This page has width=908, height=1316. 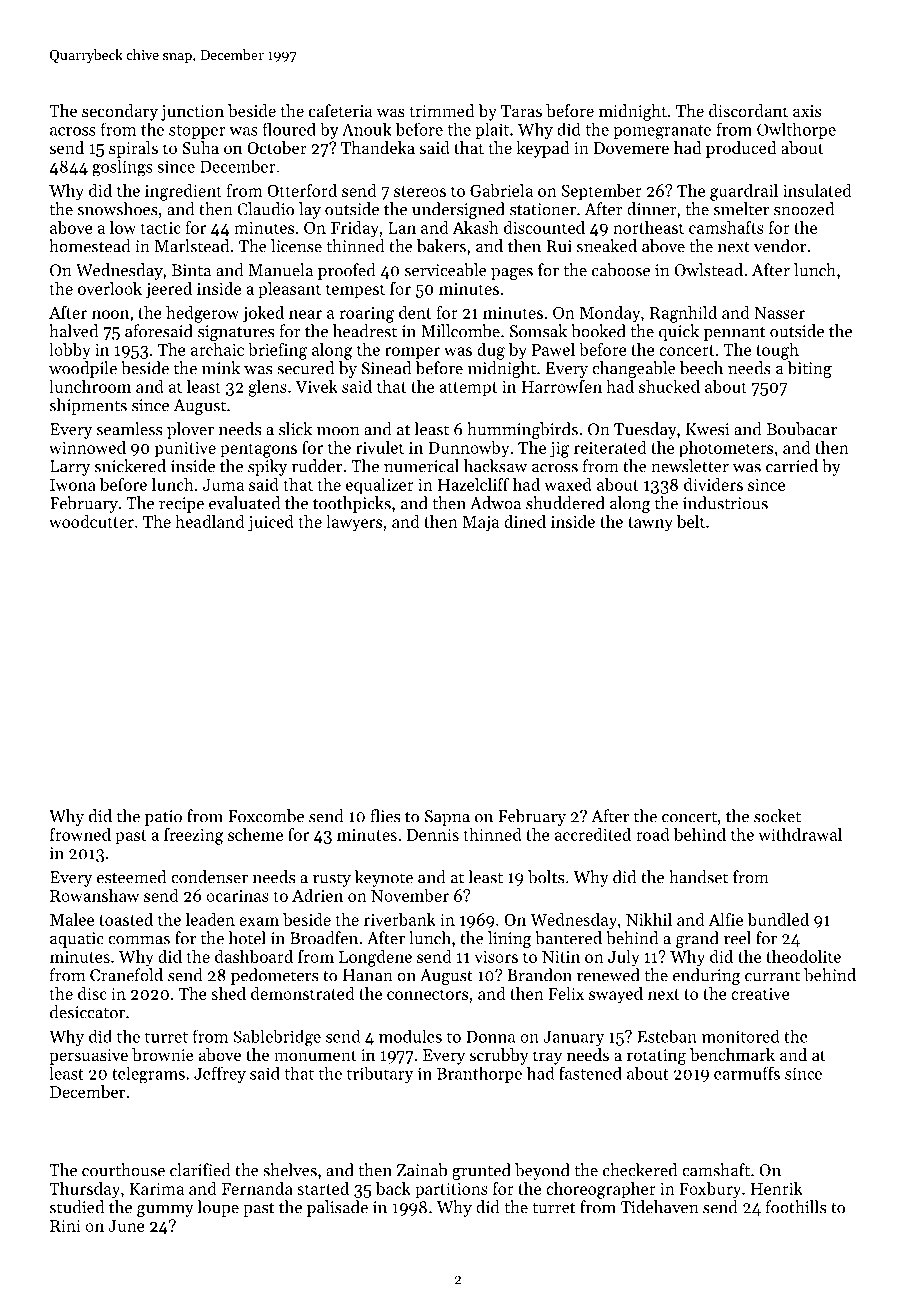 What do you see at coordinates (88, 1057) in the page?
I see `persuasive` at bounding box center [88, 1057].
